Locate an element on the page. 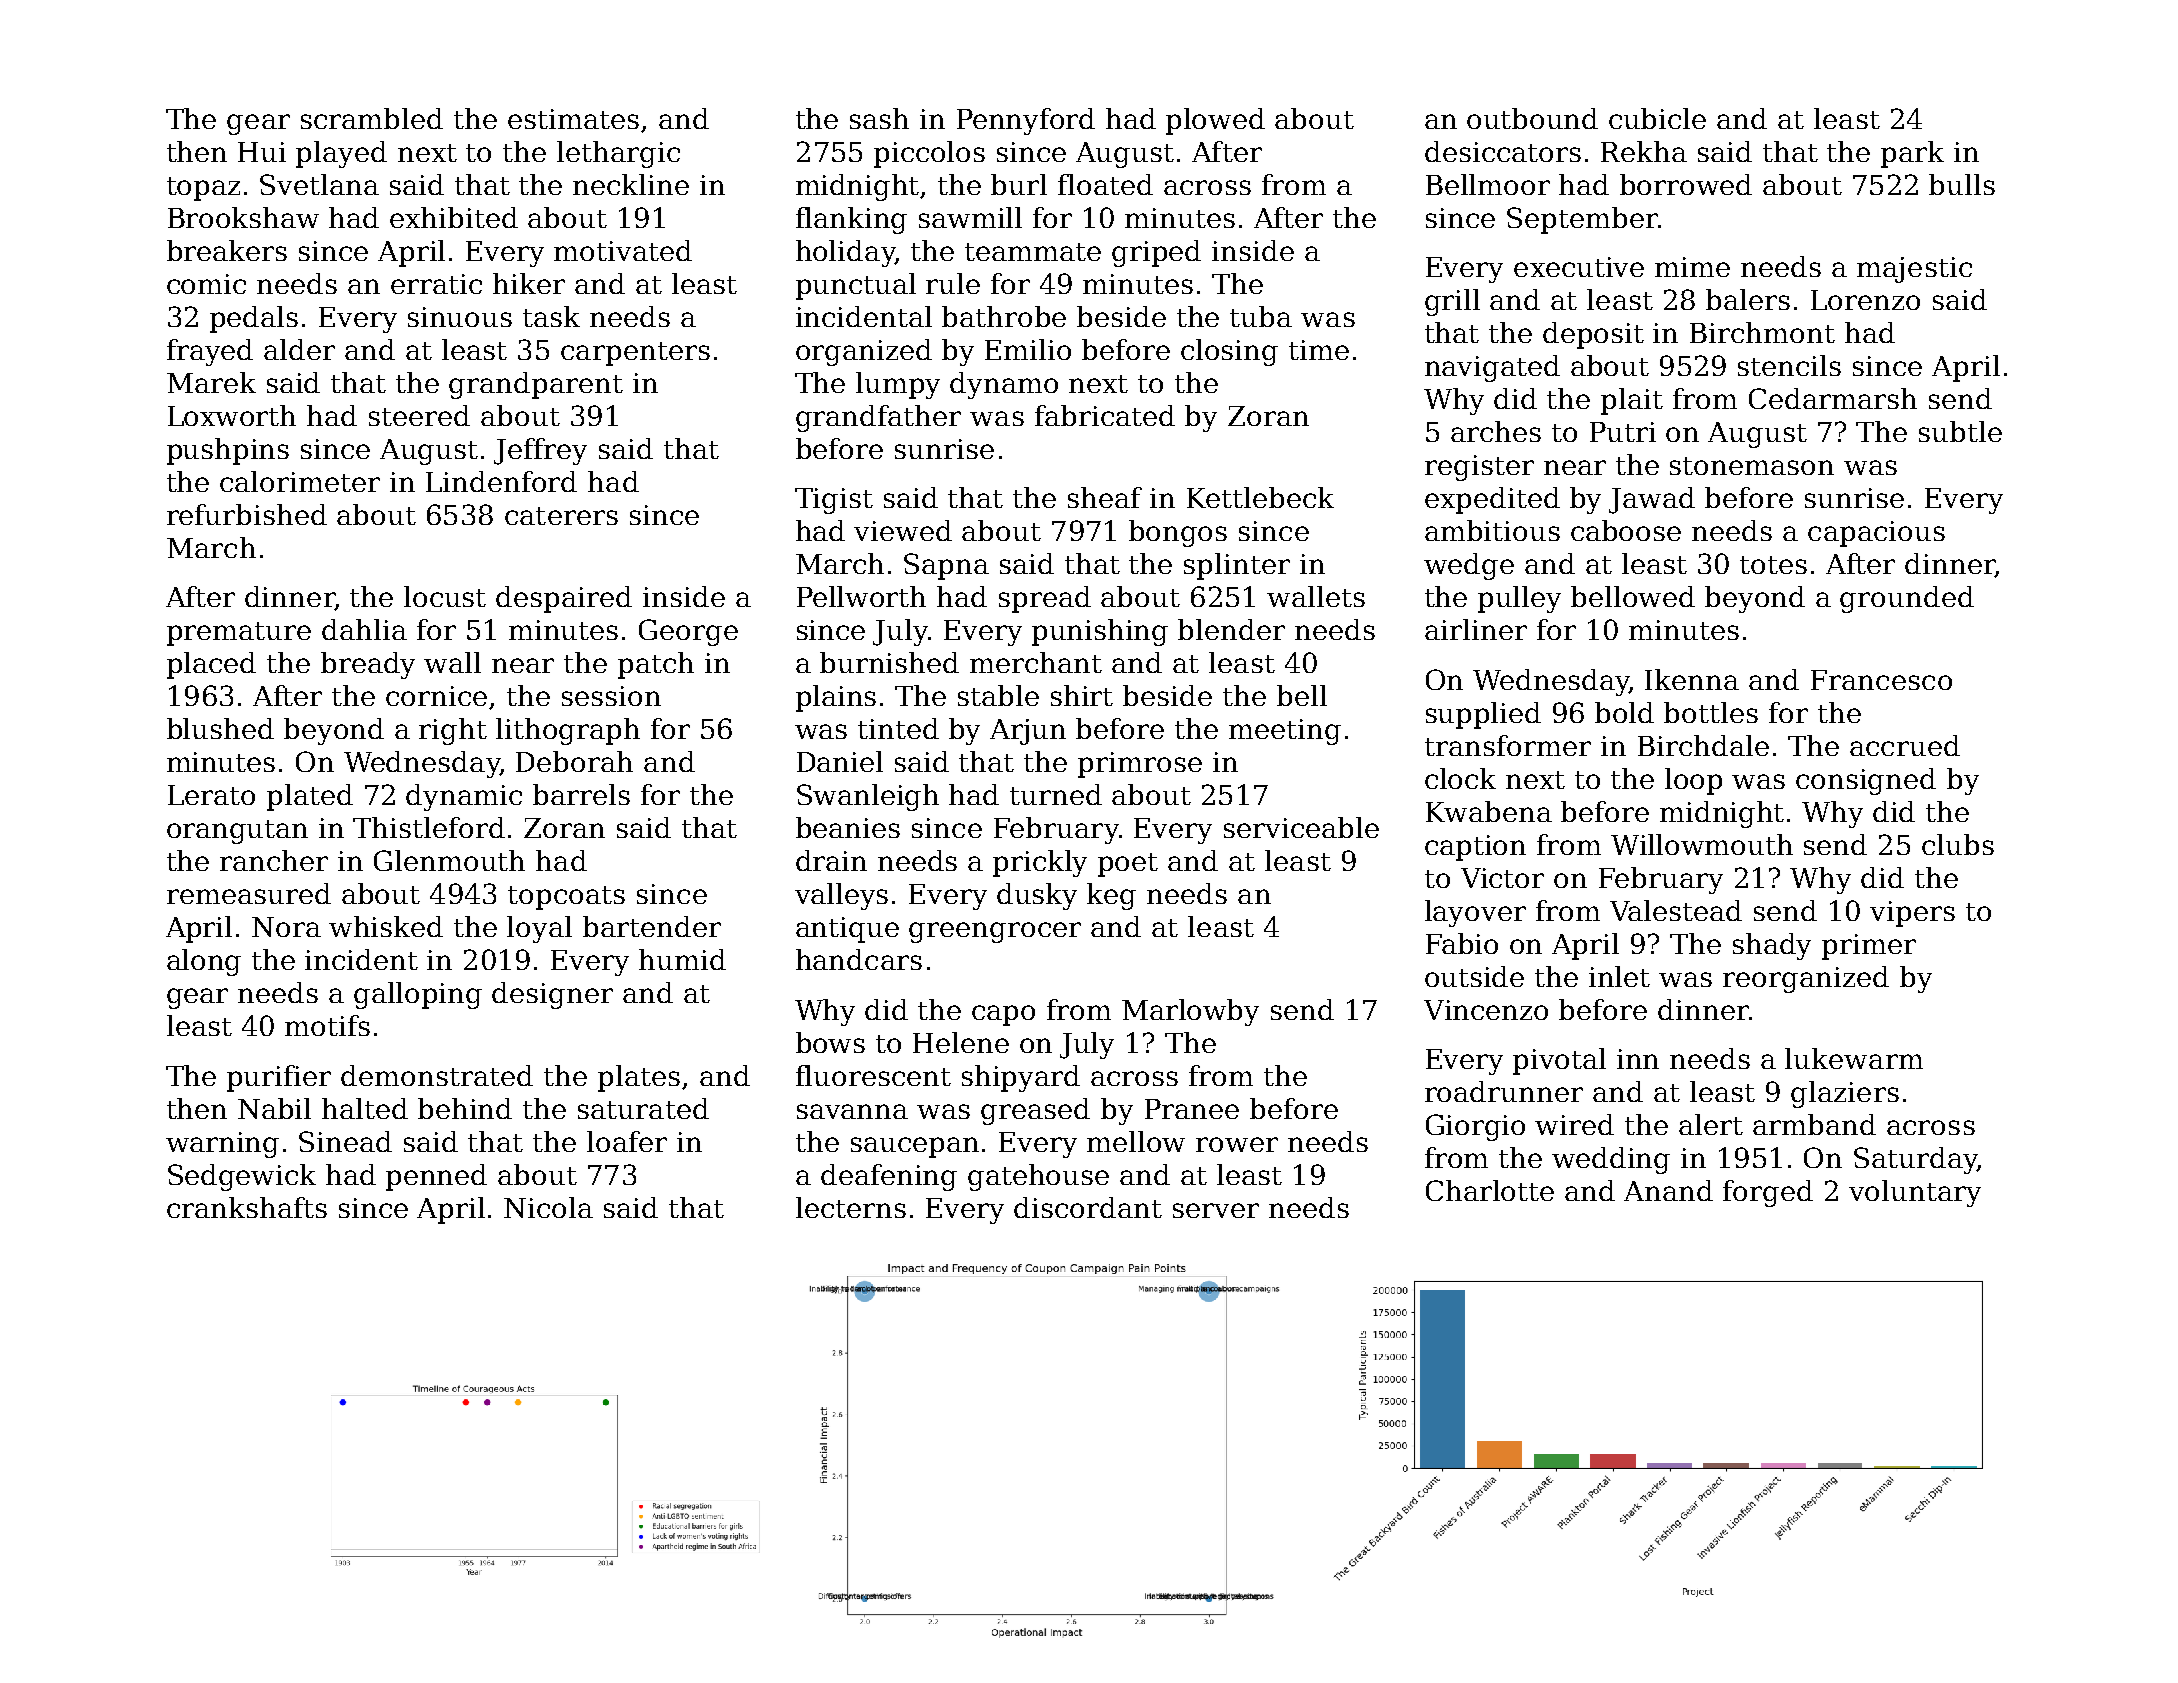 The height and width of the image is (1683, 2178). plowed is located at coordinates (1215, 121).
